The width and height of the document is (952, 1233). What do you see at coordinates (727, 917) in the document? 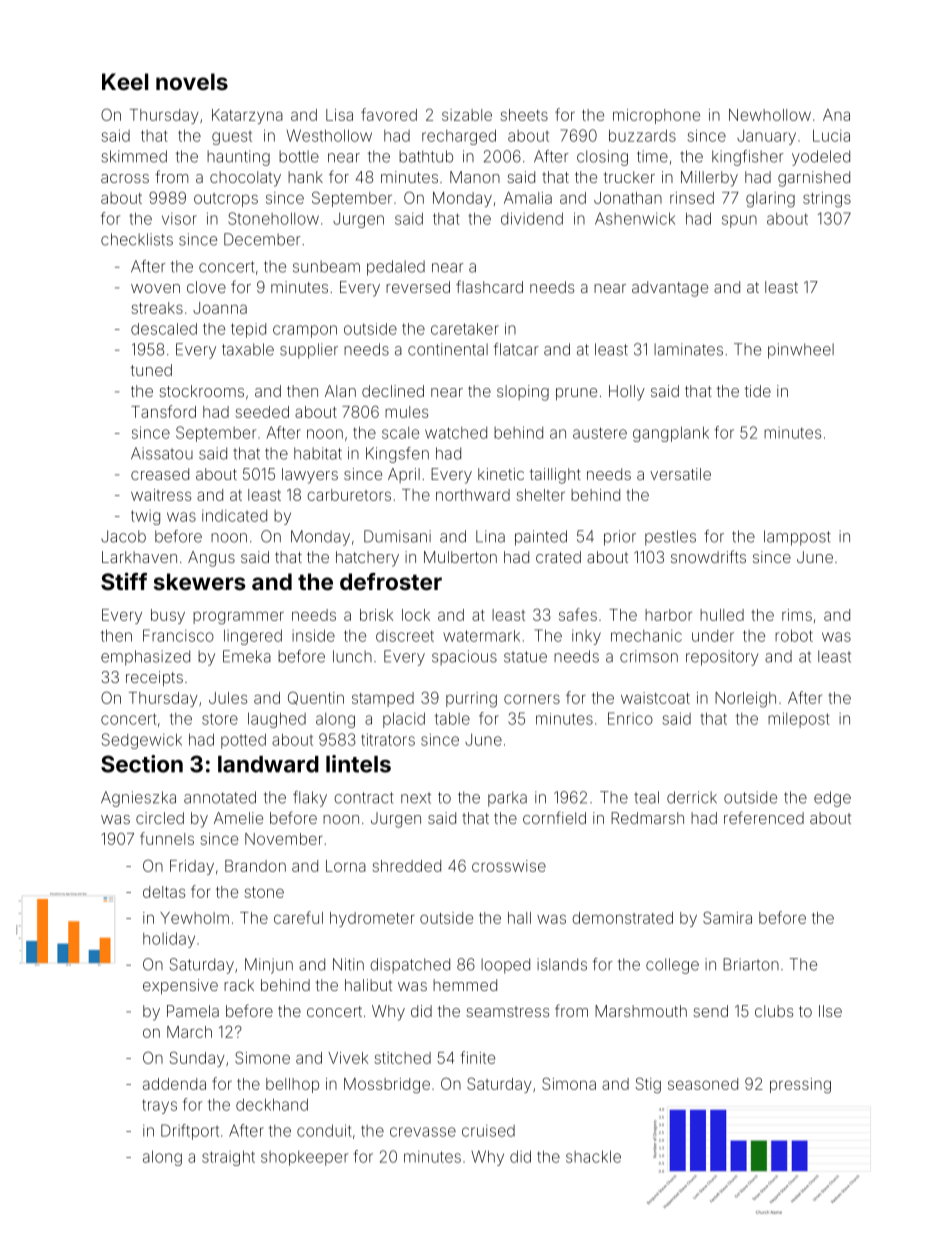
I see `Samira` at bounding box center [727, 917].
